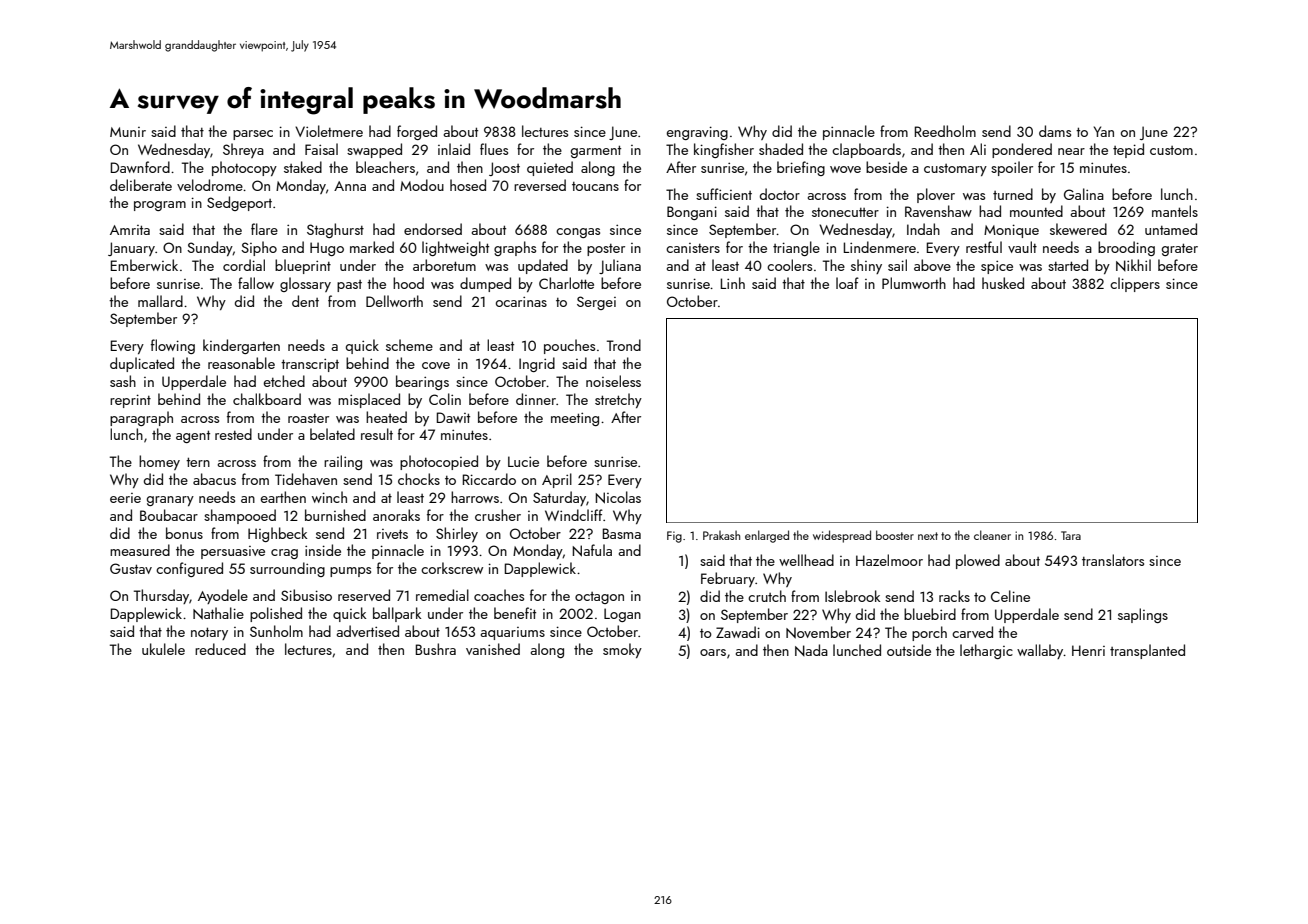  I want to click on reduced, so click(220, 649).
